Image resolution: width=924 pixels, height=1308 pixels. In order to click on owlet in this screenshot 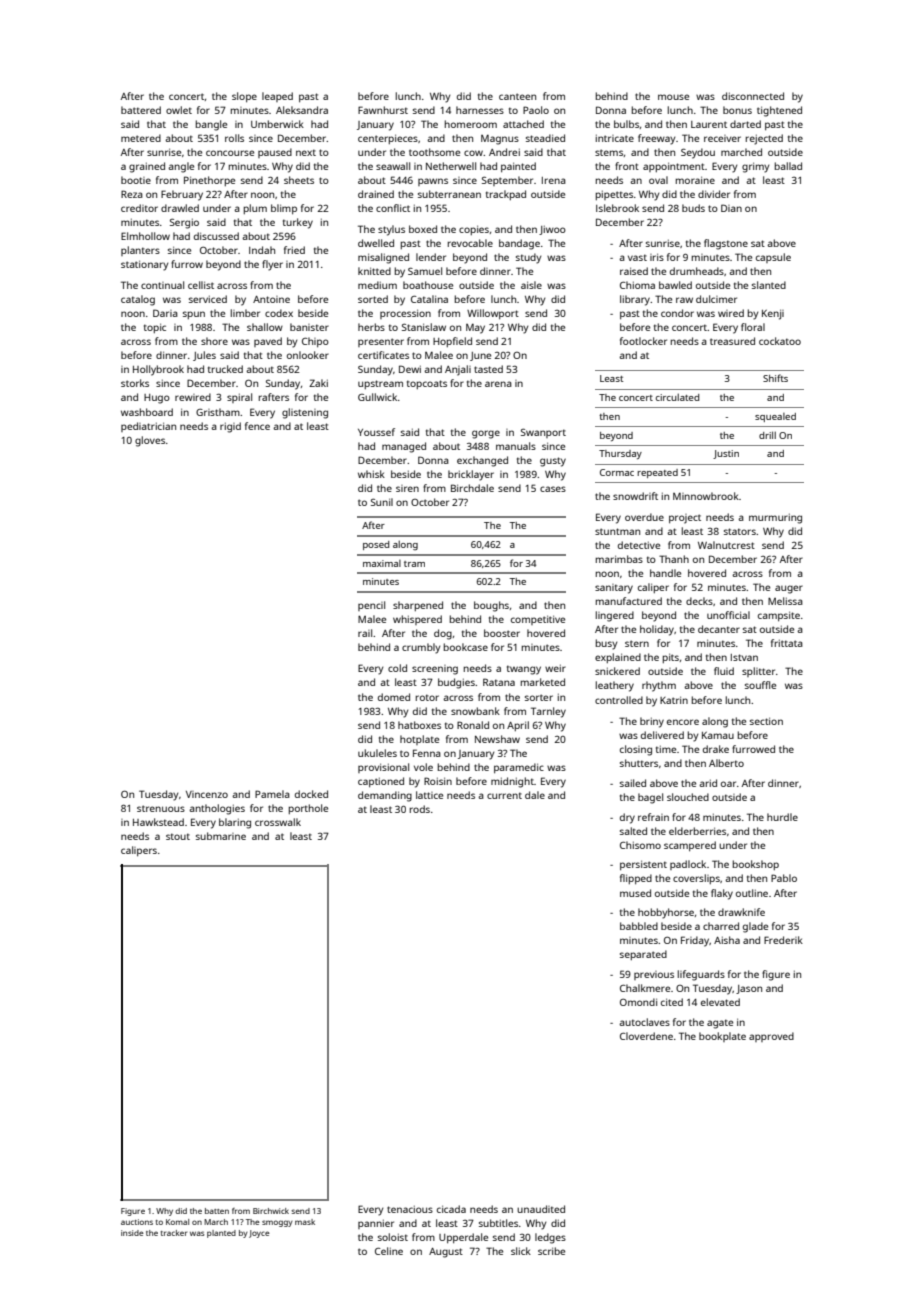, I will do `click(179, 110)`.
